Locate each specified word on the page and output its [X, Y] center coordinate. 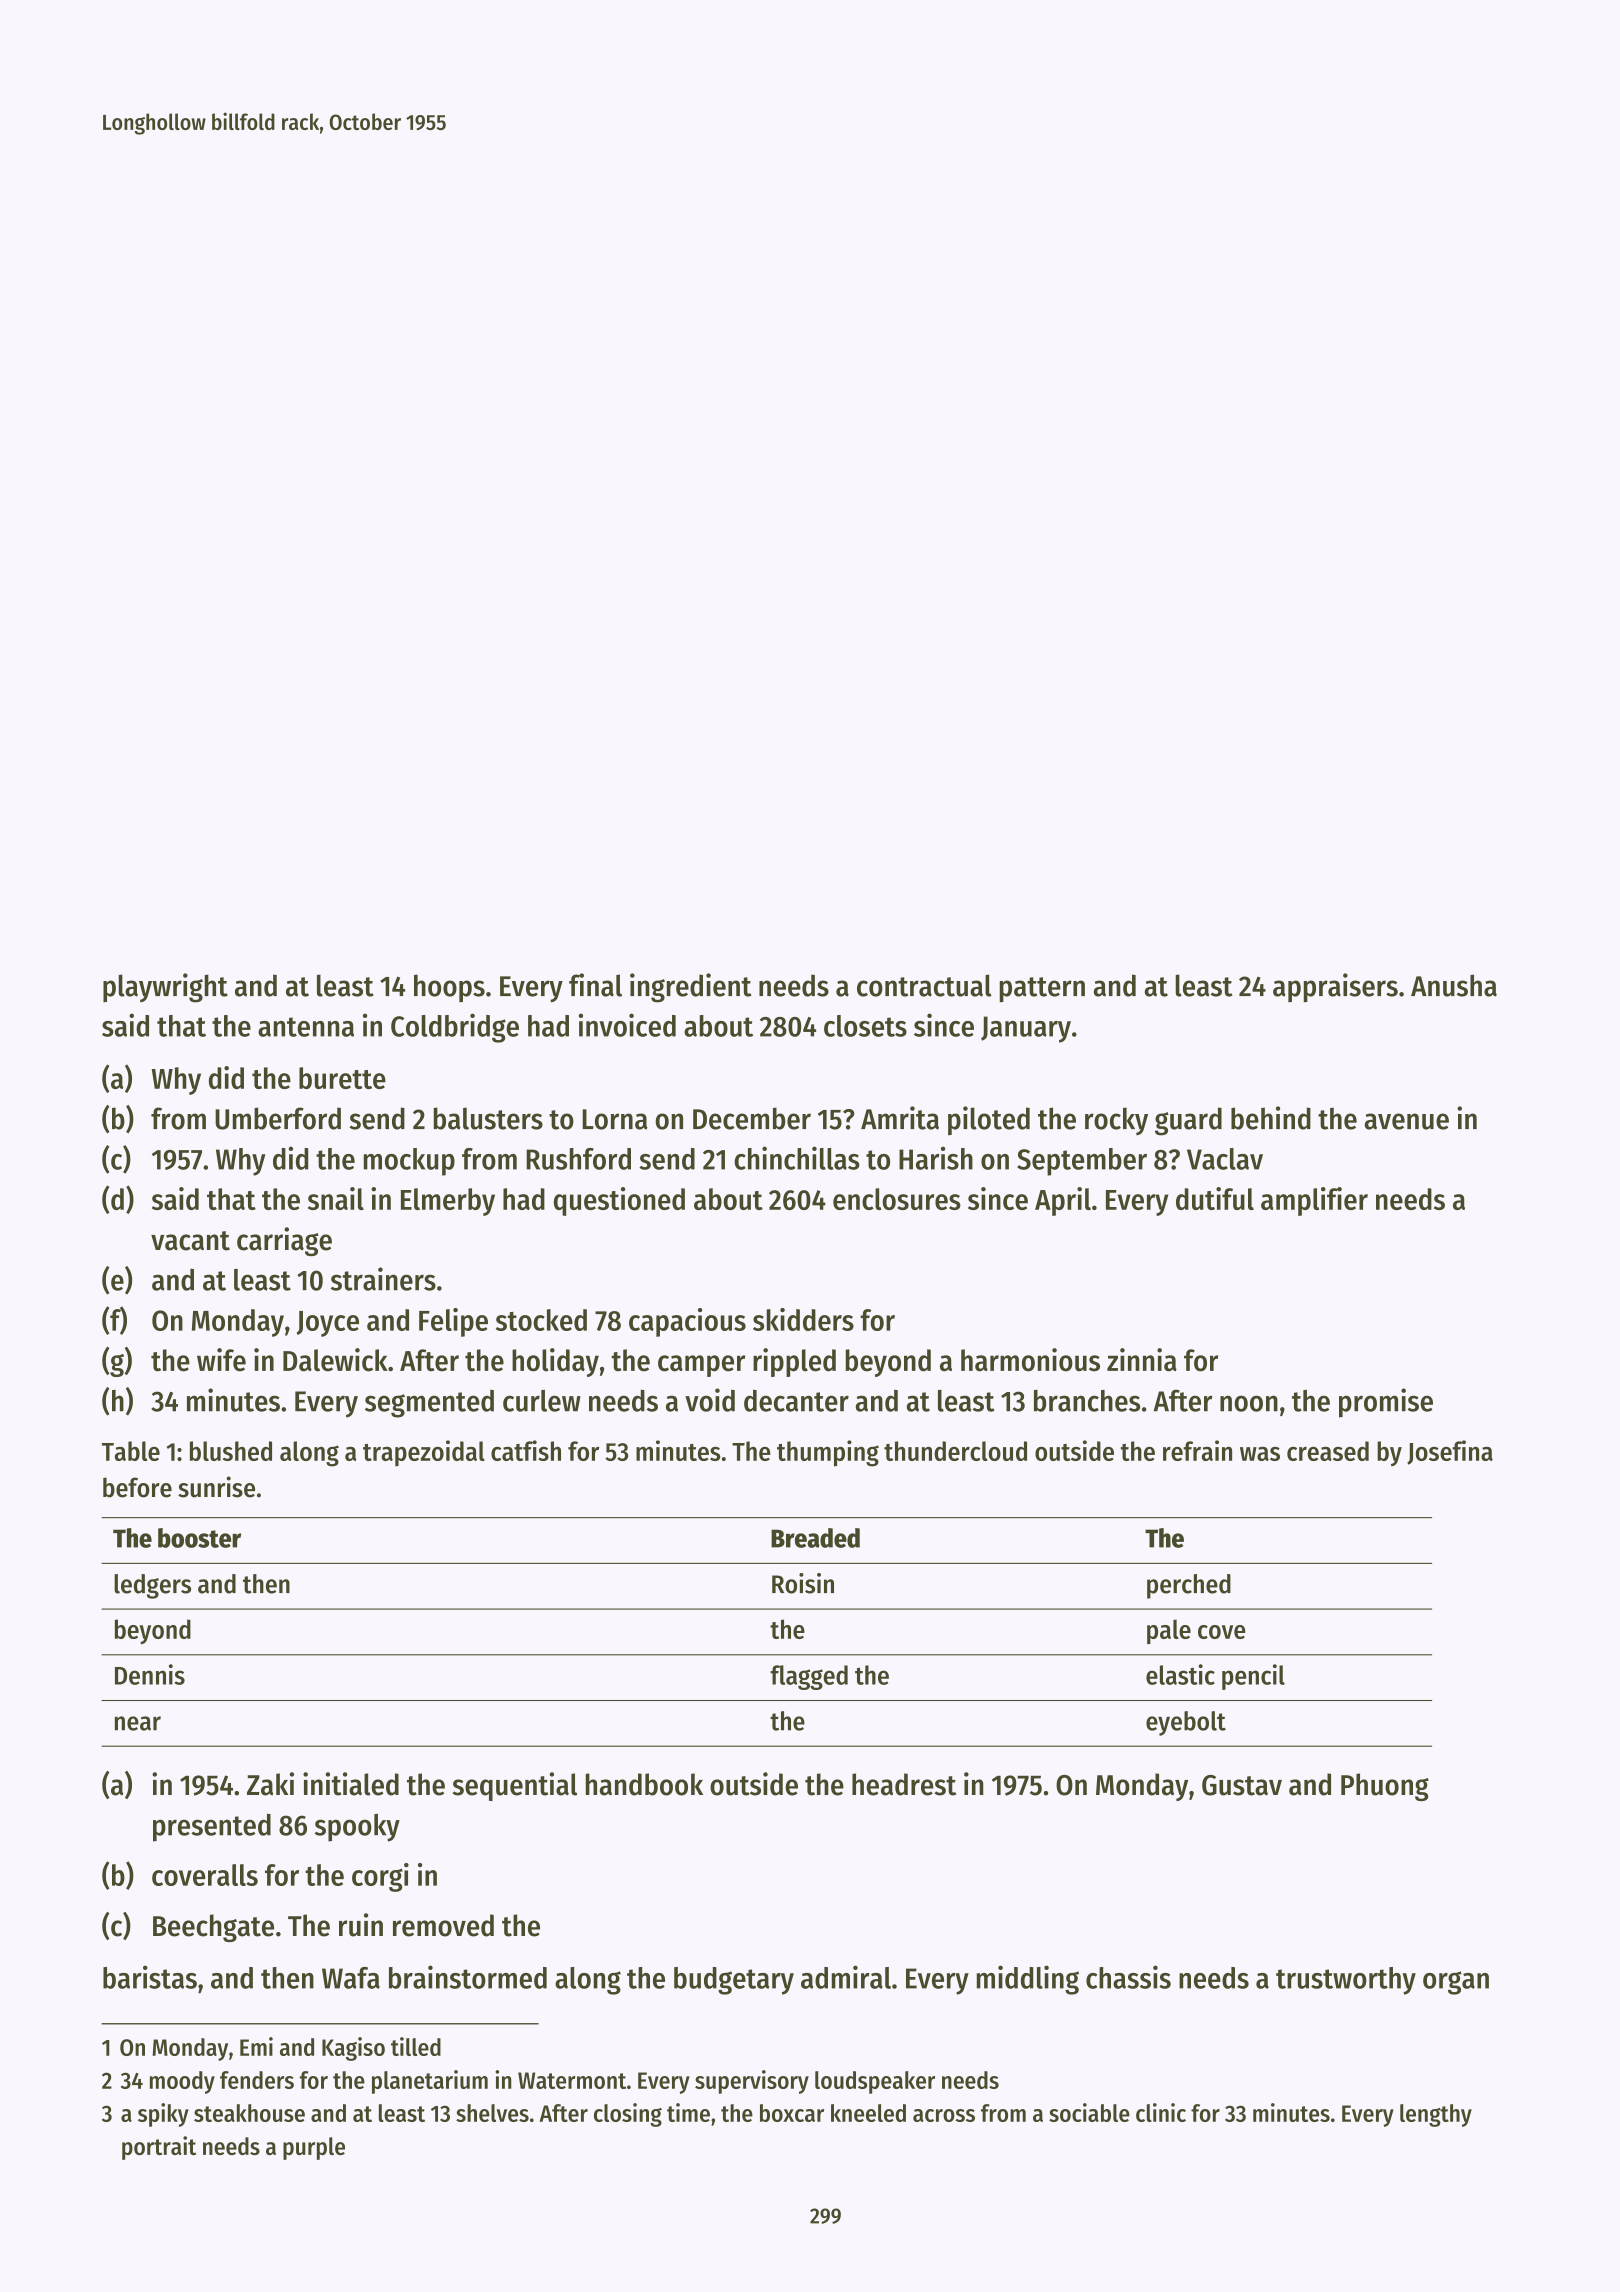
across [944, 2115]
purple [314, 2148]
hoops [449, 988]
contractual [924, 985]
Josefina [1450, 1452]
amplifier [1314, 1201]
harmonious [1030, 1360]
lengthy [1436, 2115]
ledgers [152, 1586]
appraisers [1335, 987]
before [137, 1487]
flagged [809, 1677]
